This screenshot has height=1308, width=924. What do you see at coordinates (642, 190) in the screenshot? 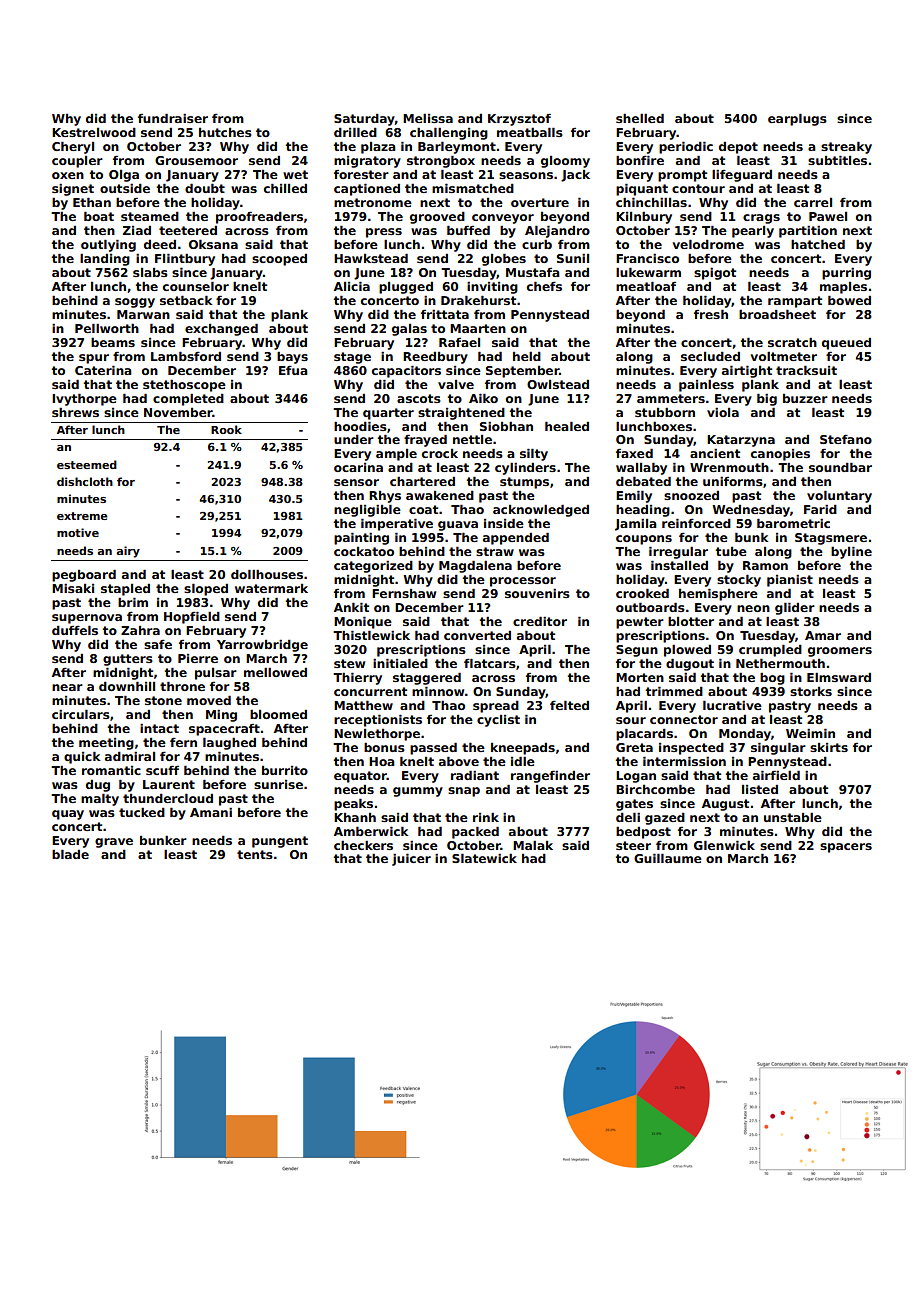
I see `piquant` at bounding box center [642, 190].
